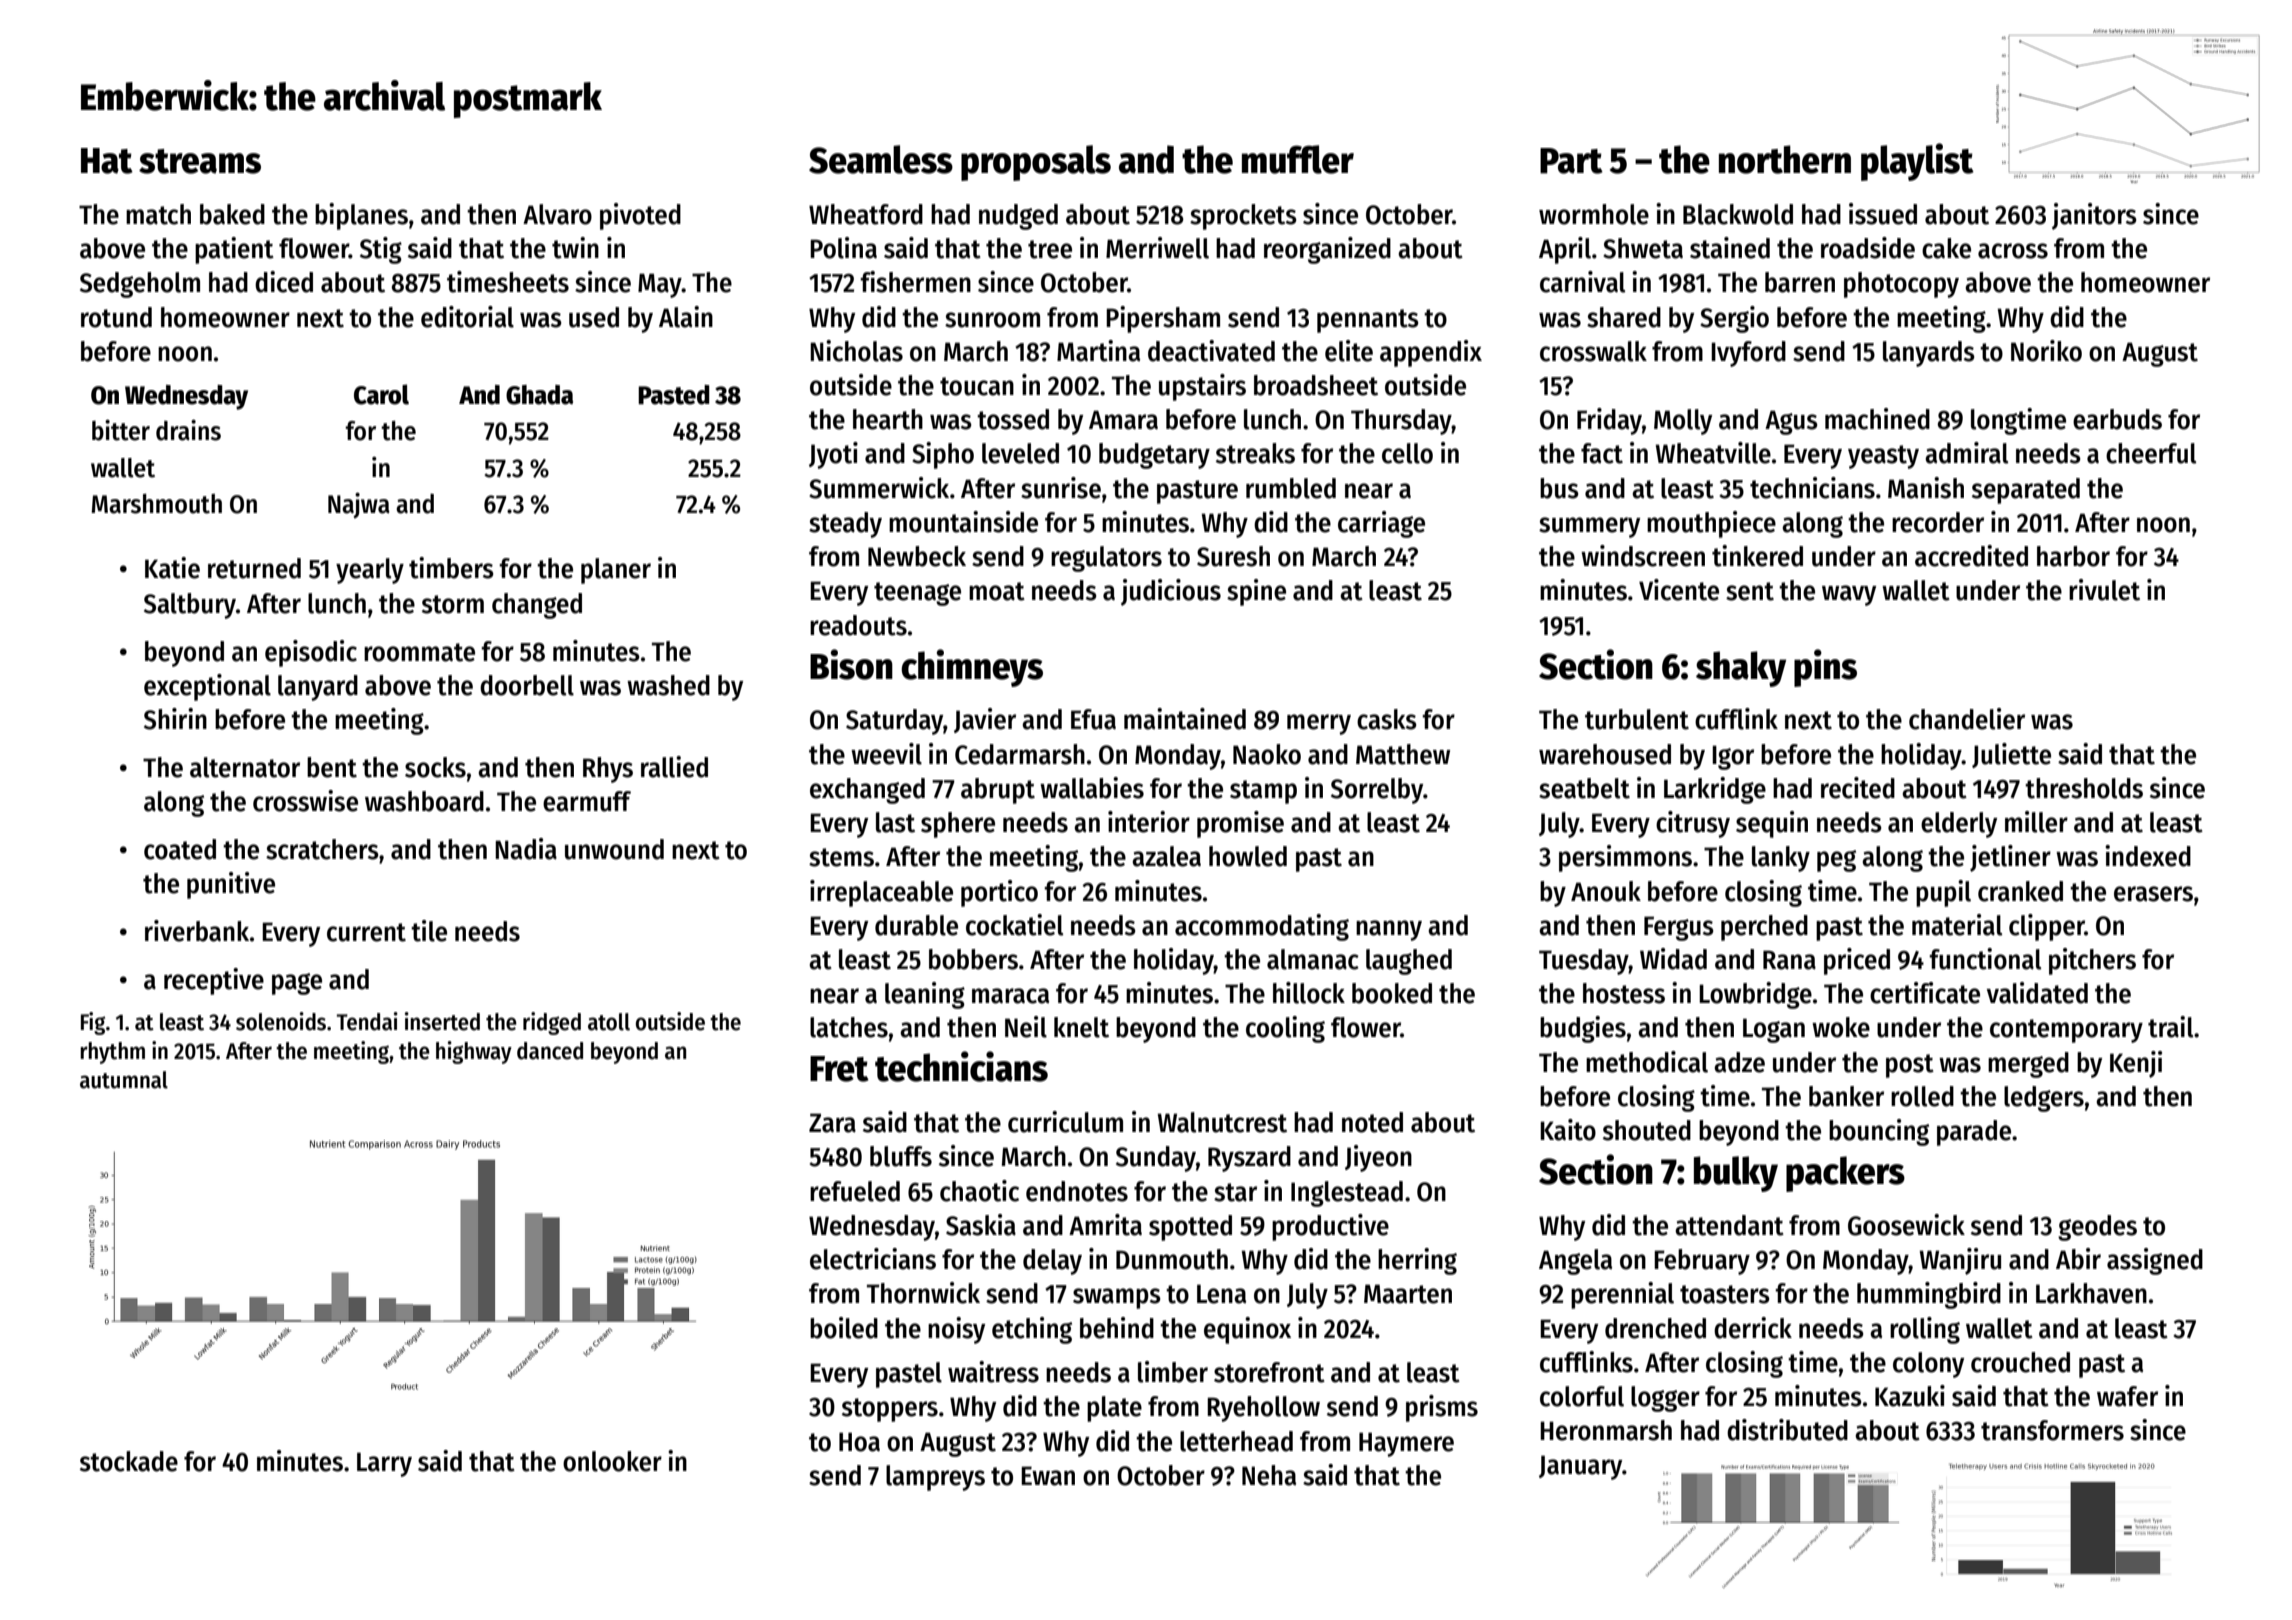 The height and width of the page is (1620, 2292). I want to click on autumnal, so click(124, 1080).
